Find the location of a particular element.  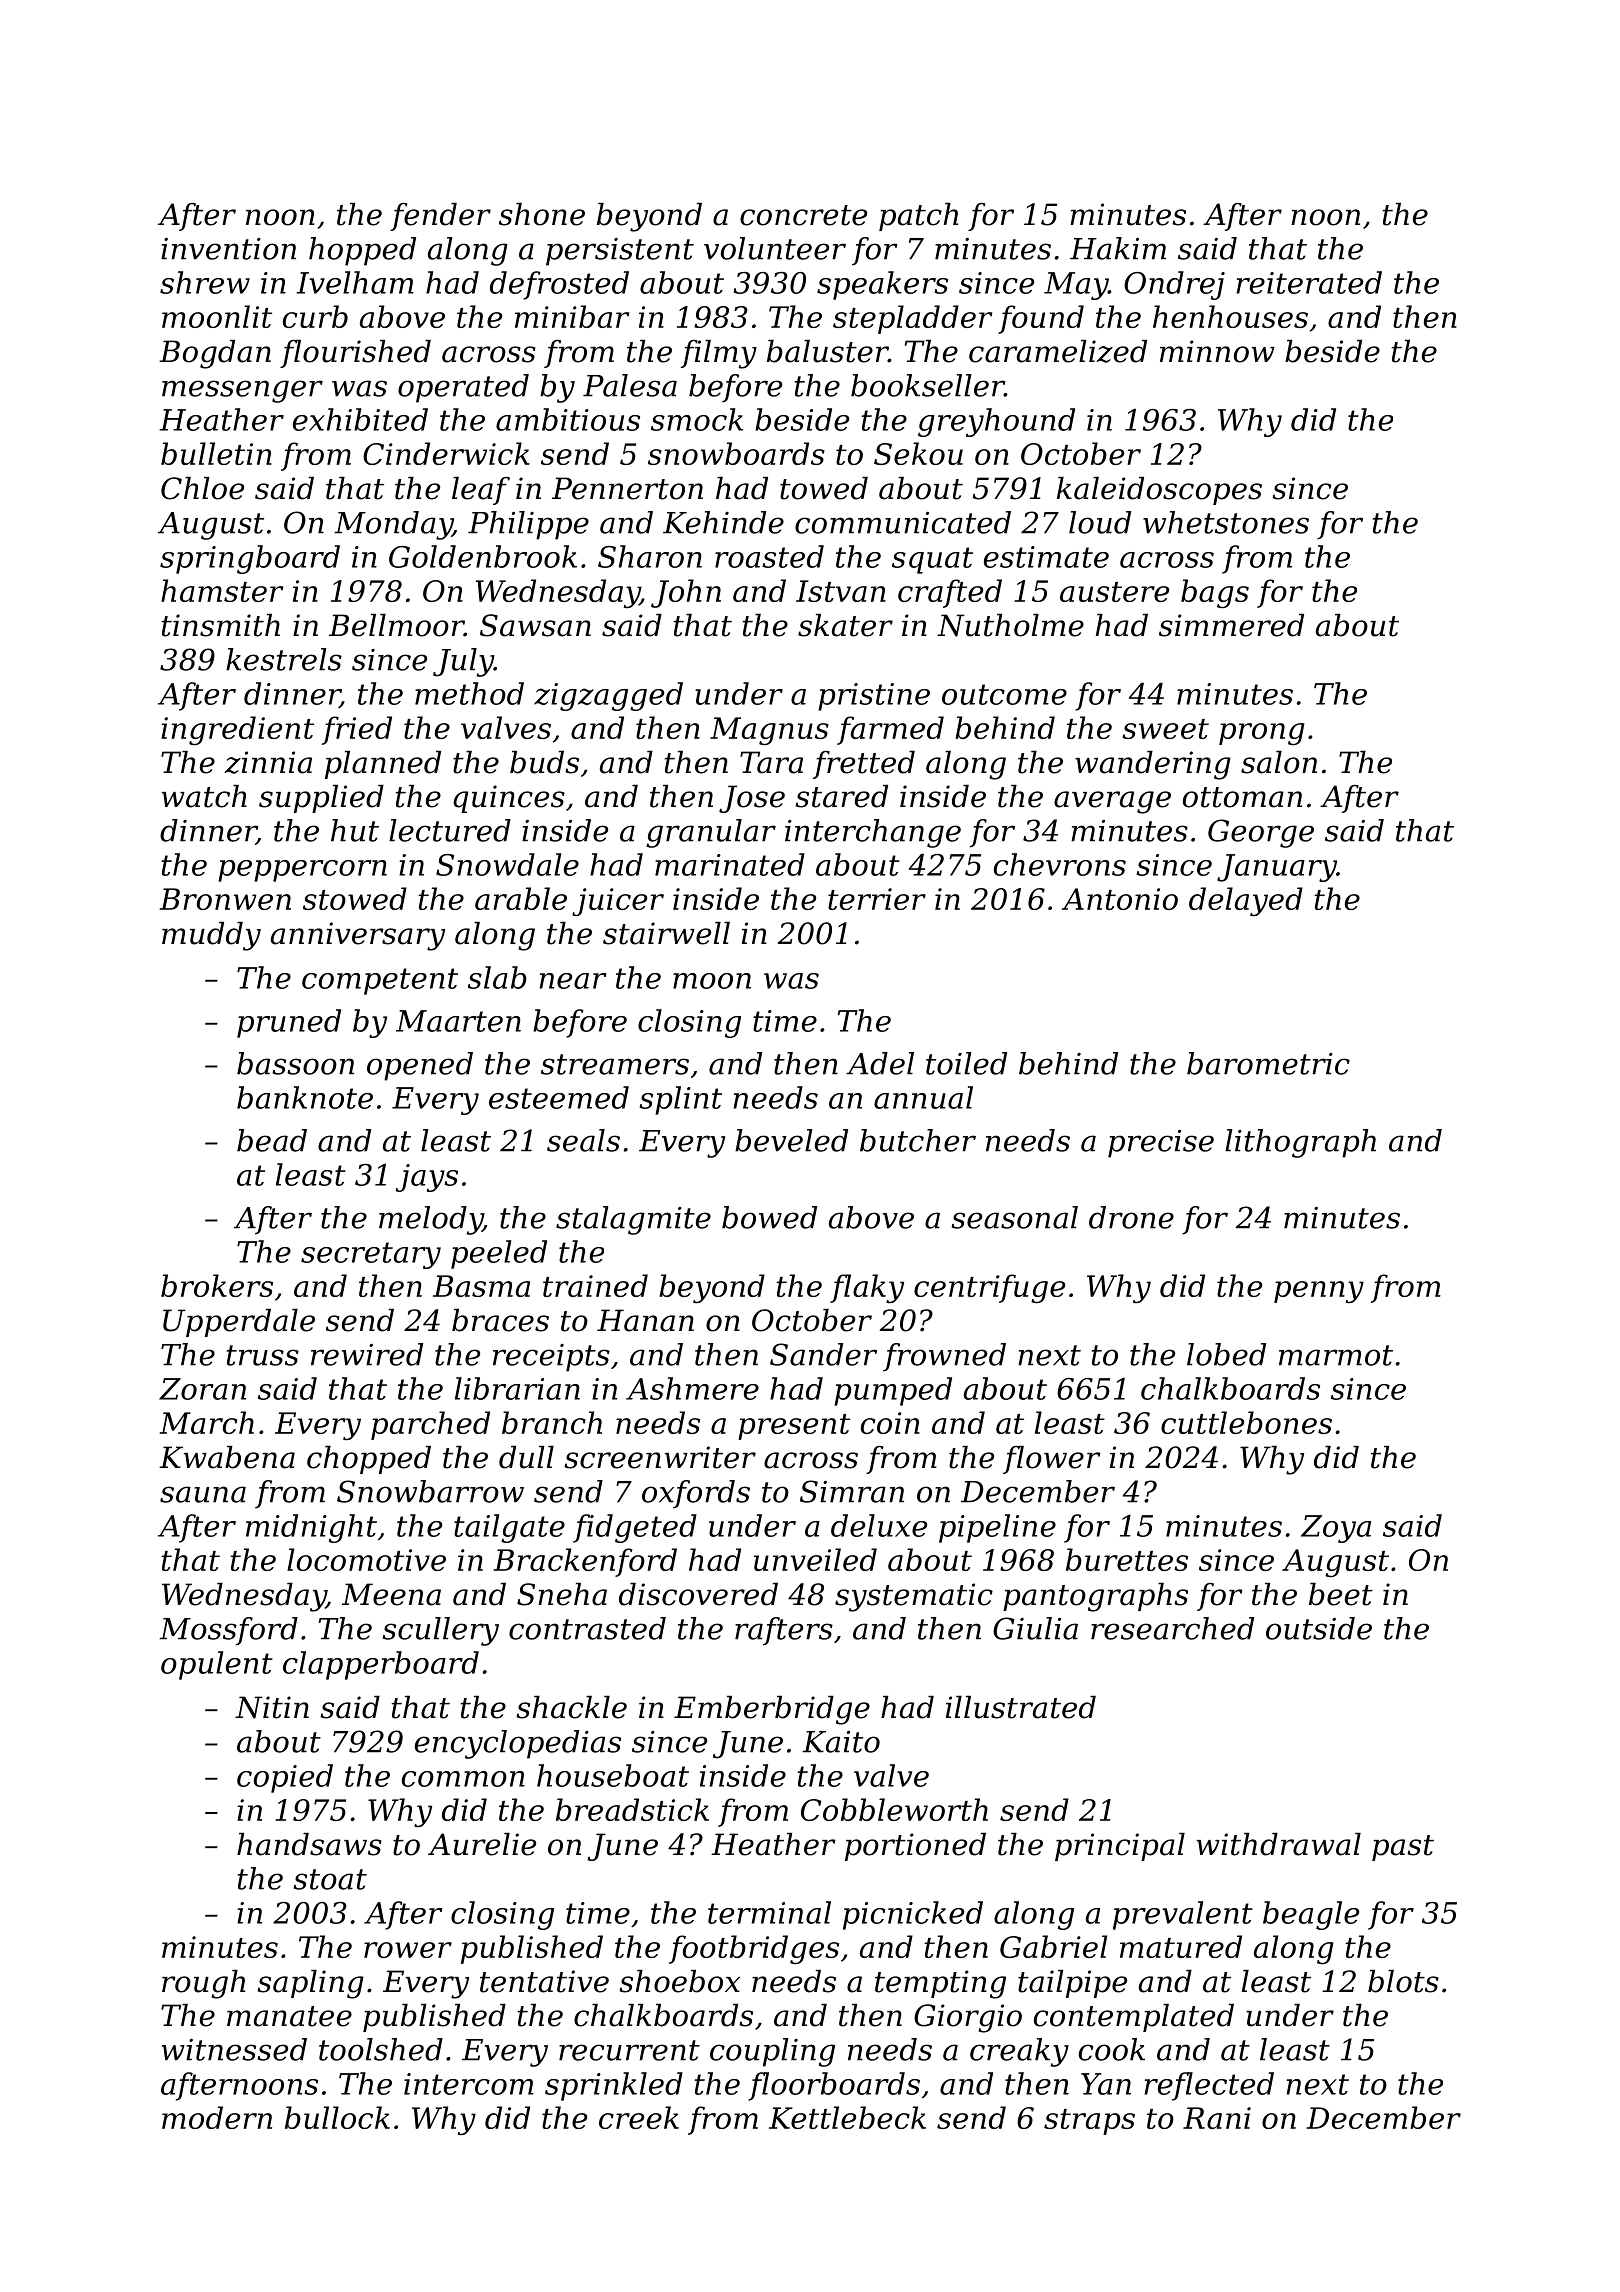

bead is located at coordinates (272, 1140).
